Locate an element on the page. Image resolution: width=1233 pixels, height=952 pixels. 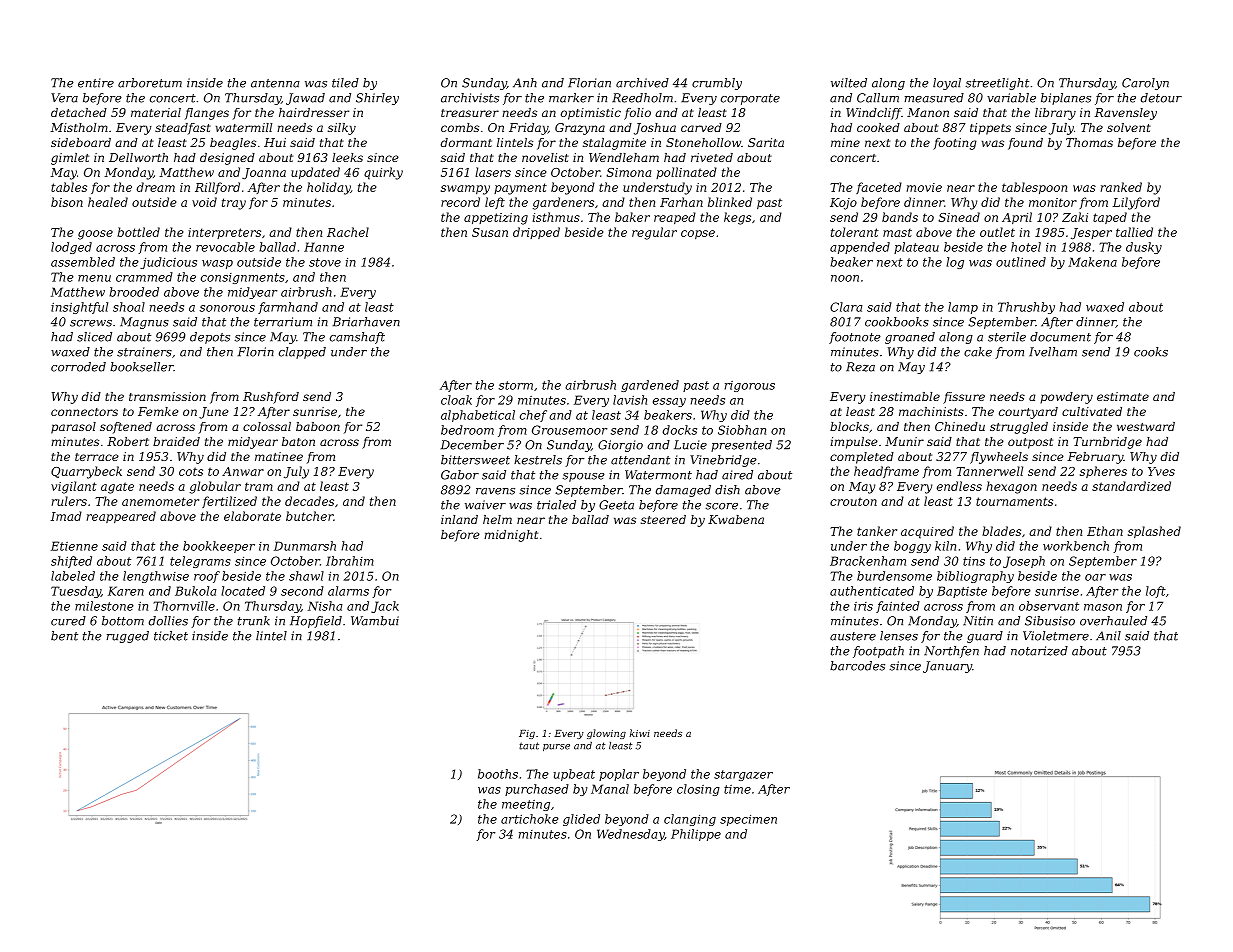
Philippe is located at coordinates (696, 835).
